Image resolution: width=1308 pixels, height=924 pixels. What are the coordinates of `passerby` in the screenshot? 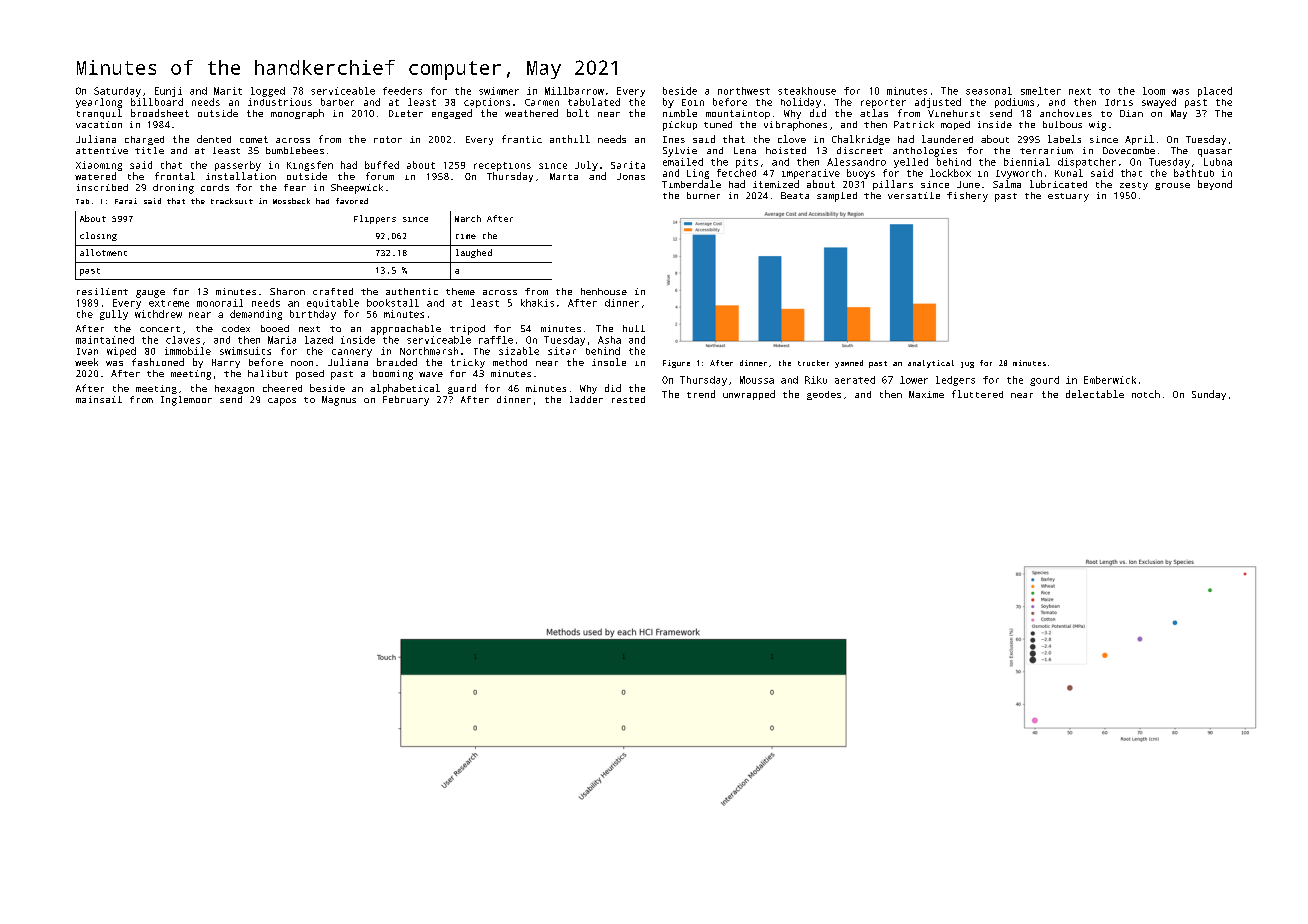 It's located at (238, 166).
